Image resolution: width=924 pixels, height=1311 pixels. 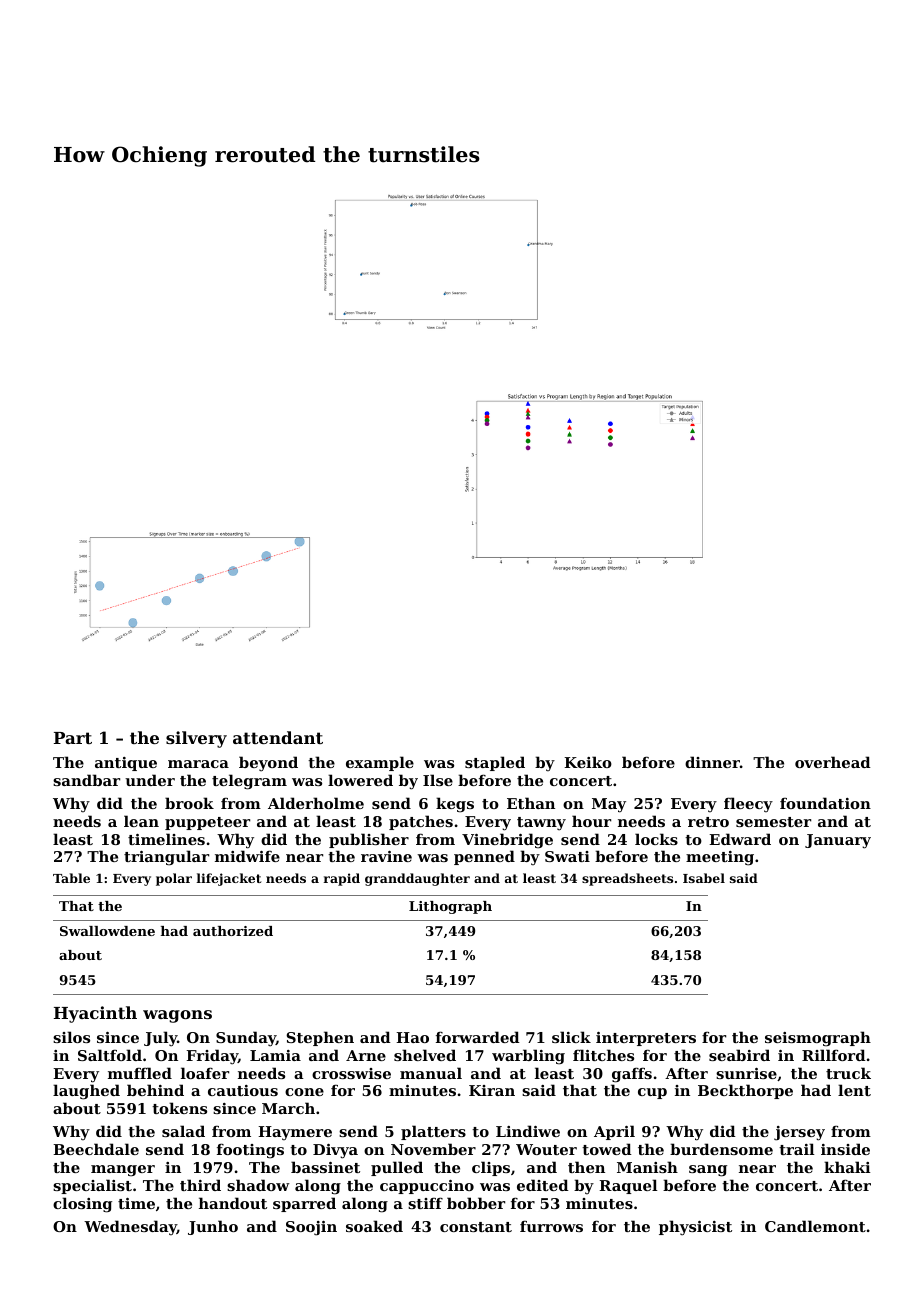 I want to click on constant, so click(x=476, y=1227).
